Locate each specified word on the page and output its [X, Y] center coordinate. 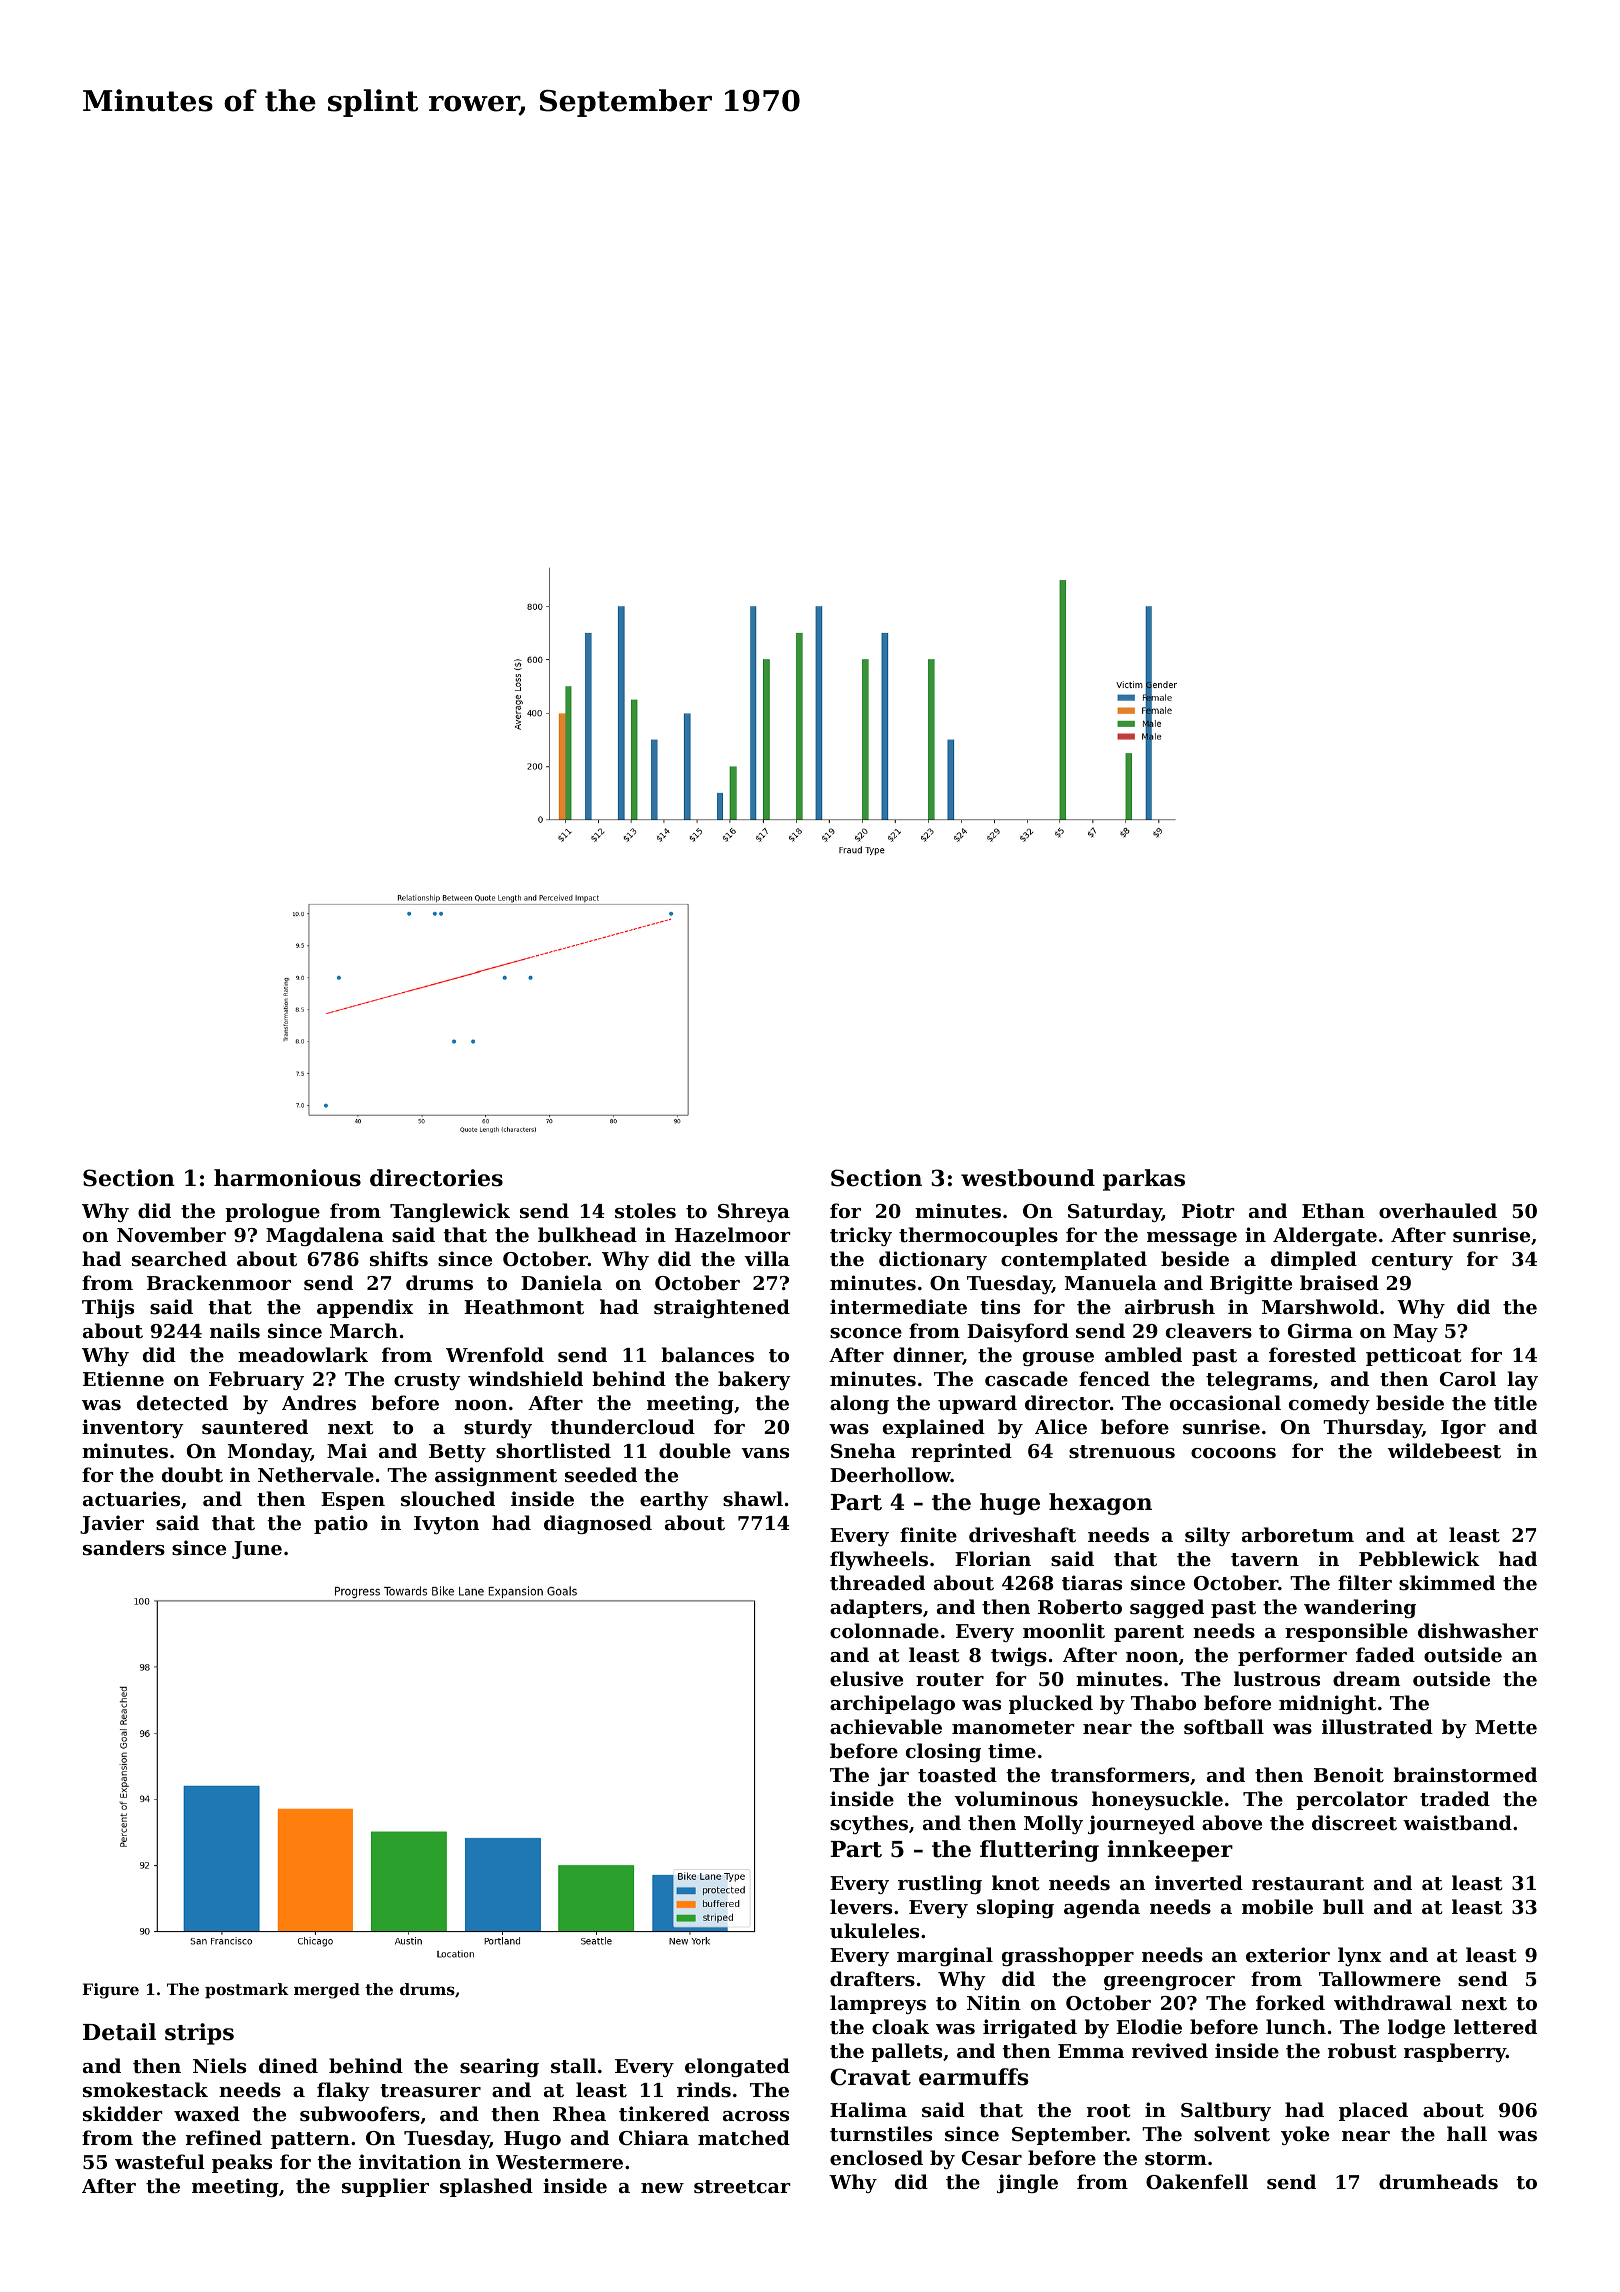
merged [327, 1991]
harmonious [287, 1178]
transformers [1120, 1775]
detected [182, 1403]
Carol [1468, 1379]
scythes [869, 1824]
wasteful [160, 2162]
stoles [645, 1211]
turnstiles [881, 2134]
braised [1339, 1282]
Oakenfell [1197, 2181]
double [695, 1450]
